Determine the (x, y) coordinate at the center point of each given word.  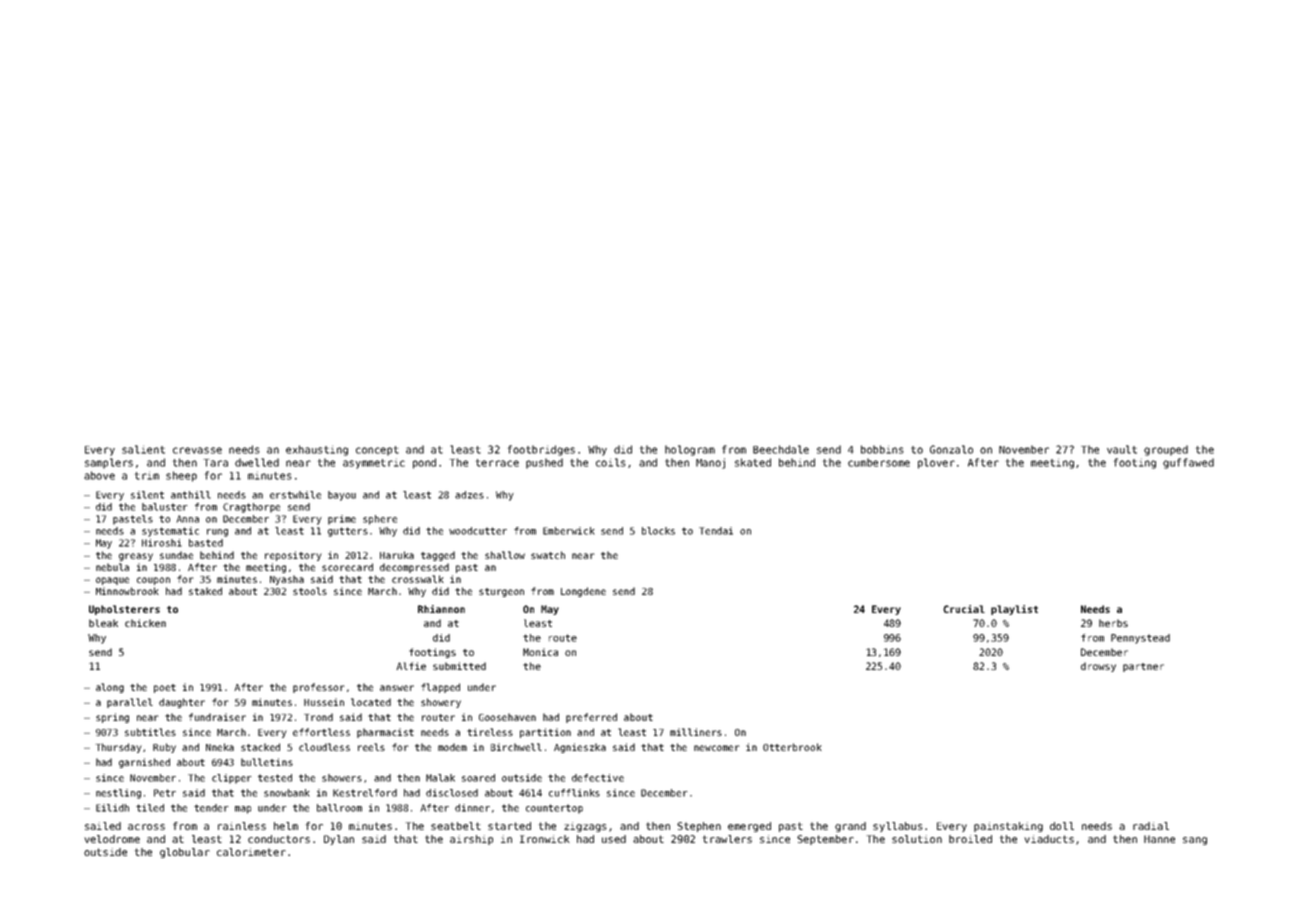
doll (1062, 826)
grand (850, 827)
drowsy (1098, 667)
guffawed (1188, 463)
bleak (103, 623)
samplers (109, 463)
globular (185, 853)
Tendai (716, 531)
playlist (1014, 610)
